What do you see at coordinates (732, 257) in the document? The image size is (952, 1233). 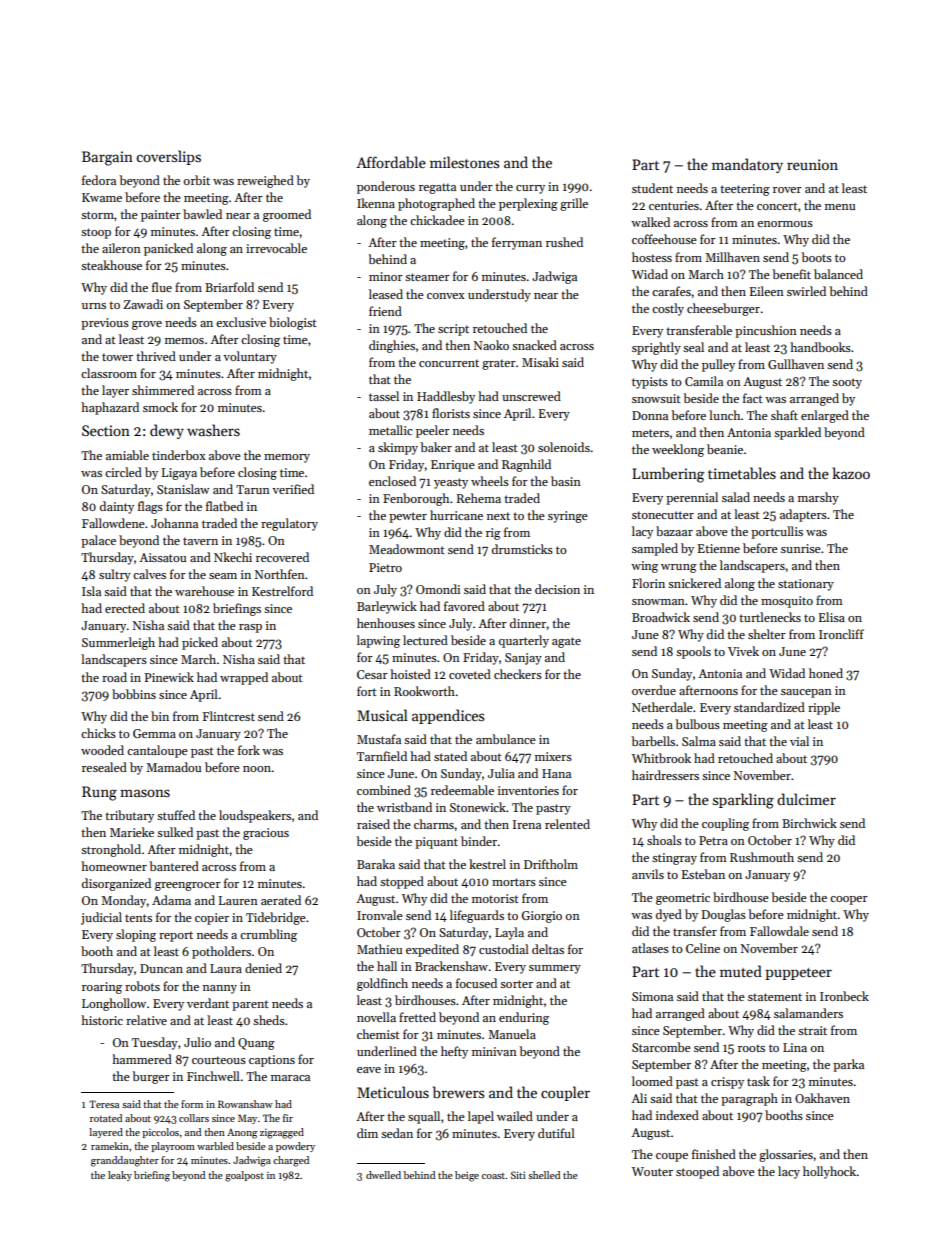 I see `Millhaven` at bounding box center [732, 257].
